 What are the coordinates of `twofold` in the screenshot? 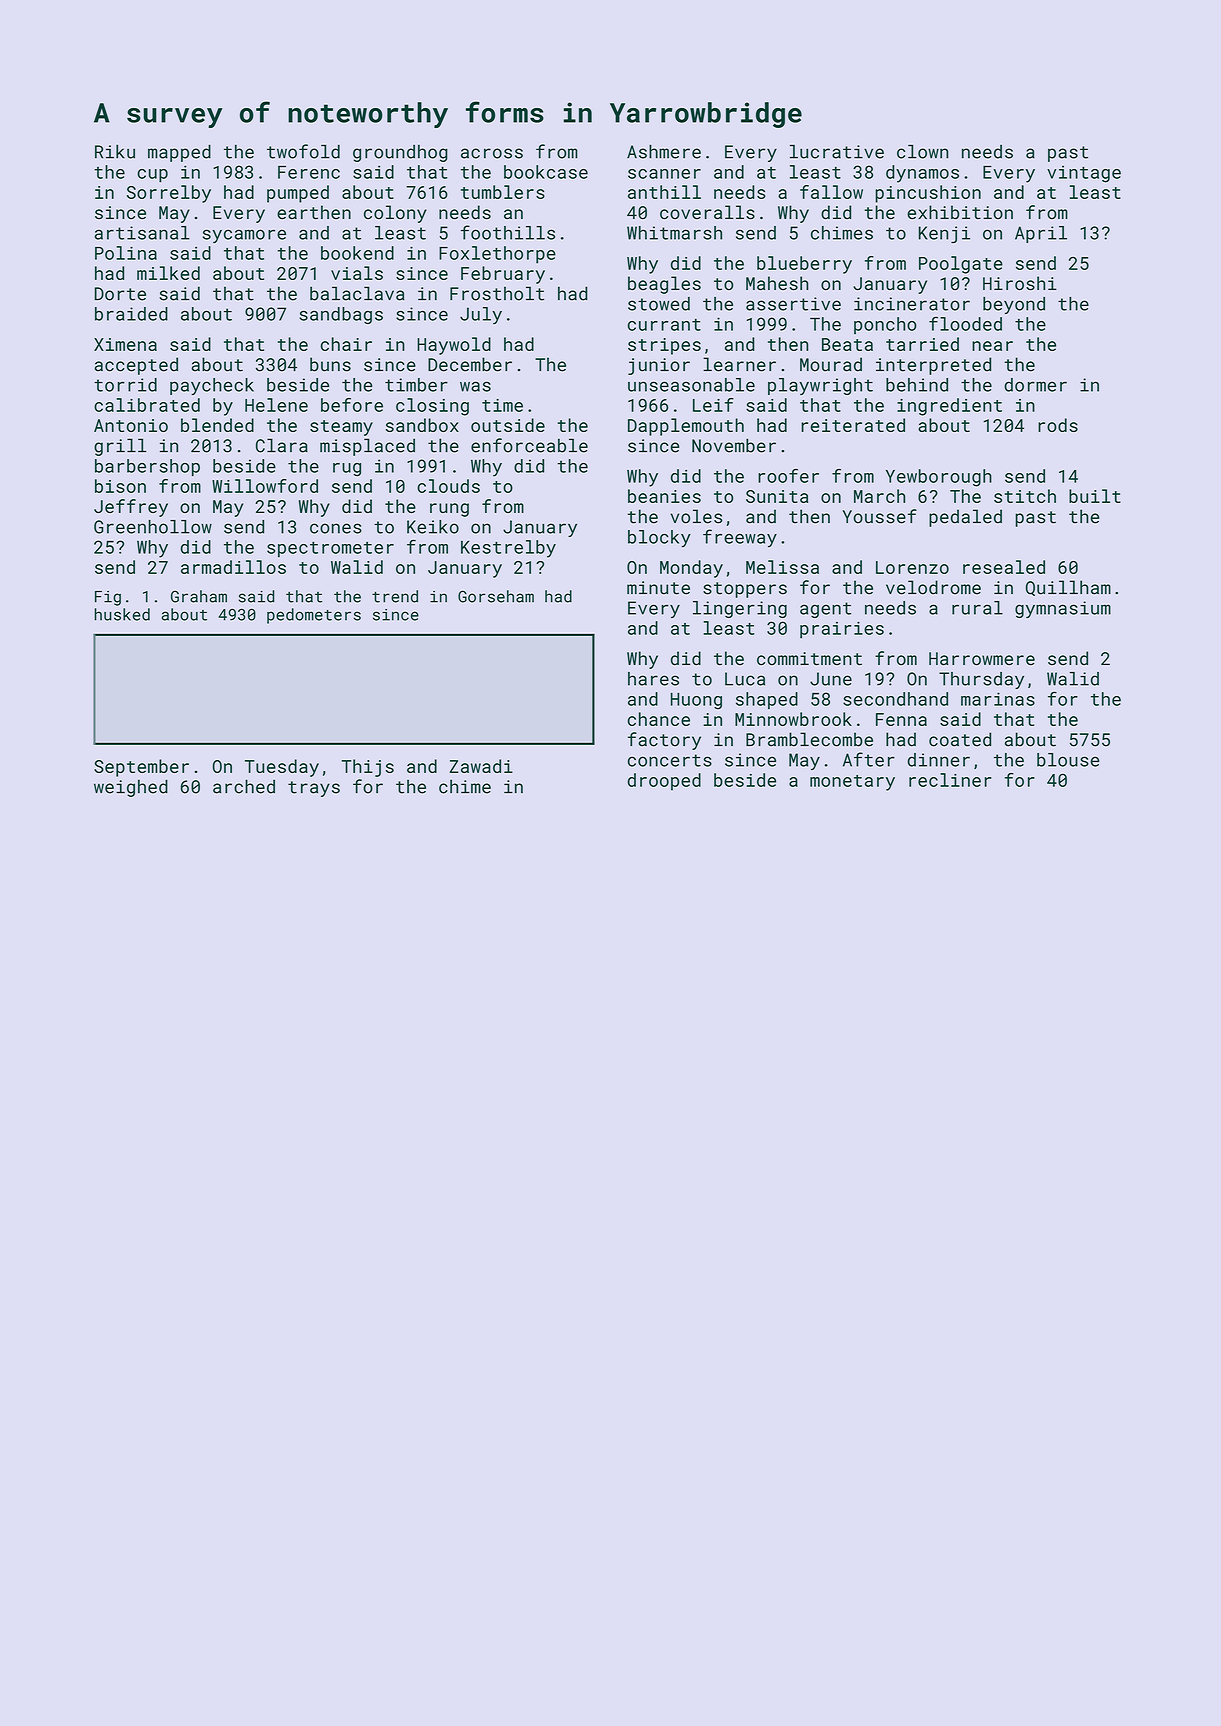 It's located at (303, 151).
